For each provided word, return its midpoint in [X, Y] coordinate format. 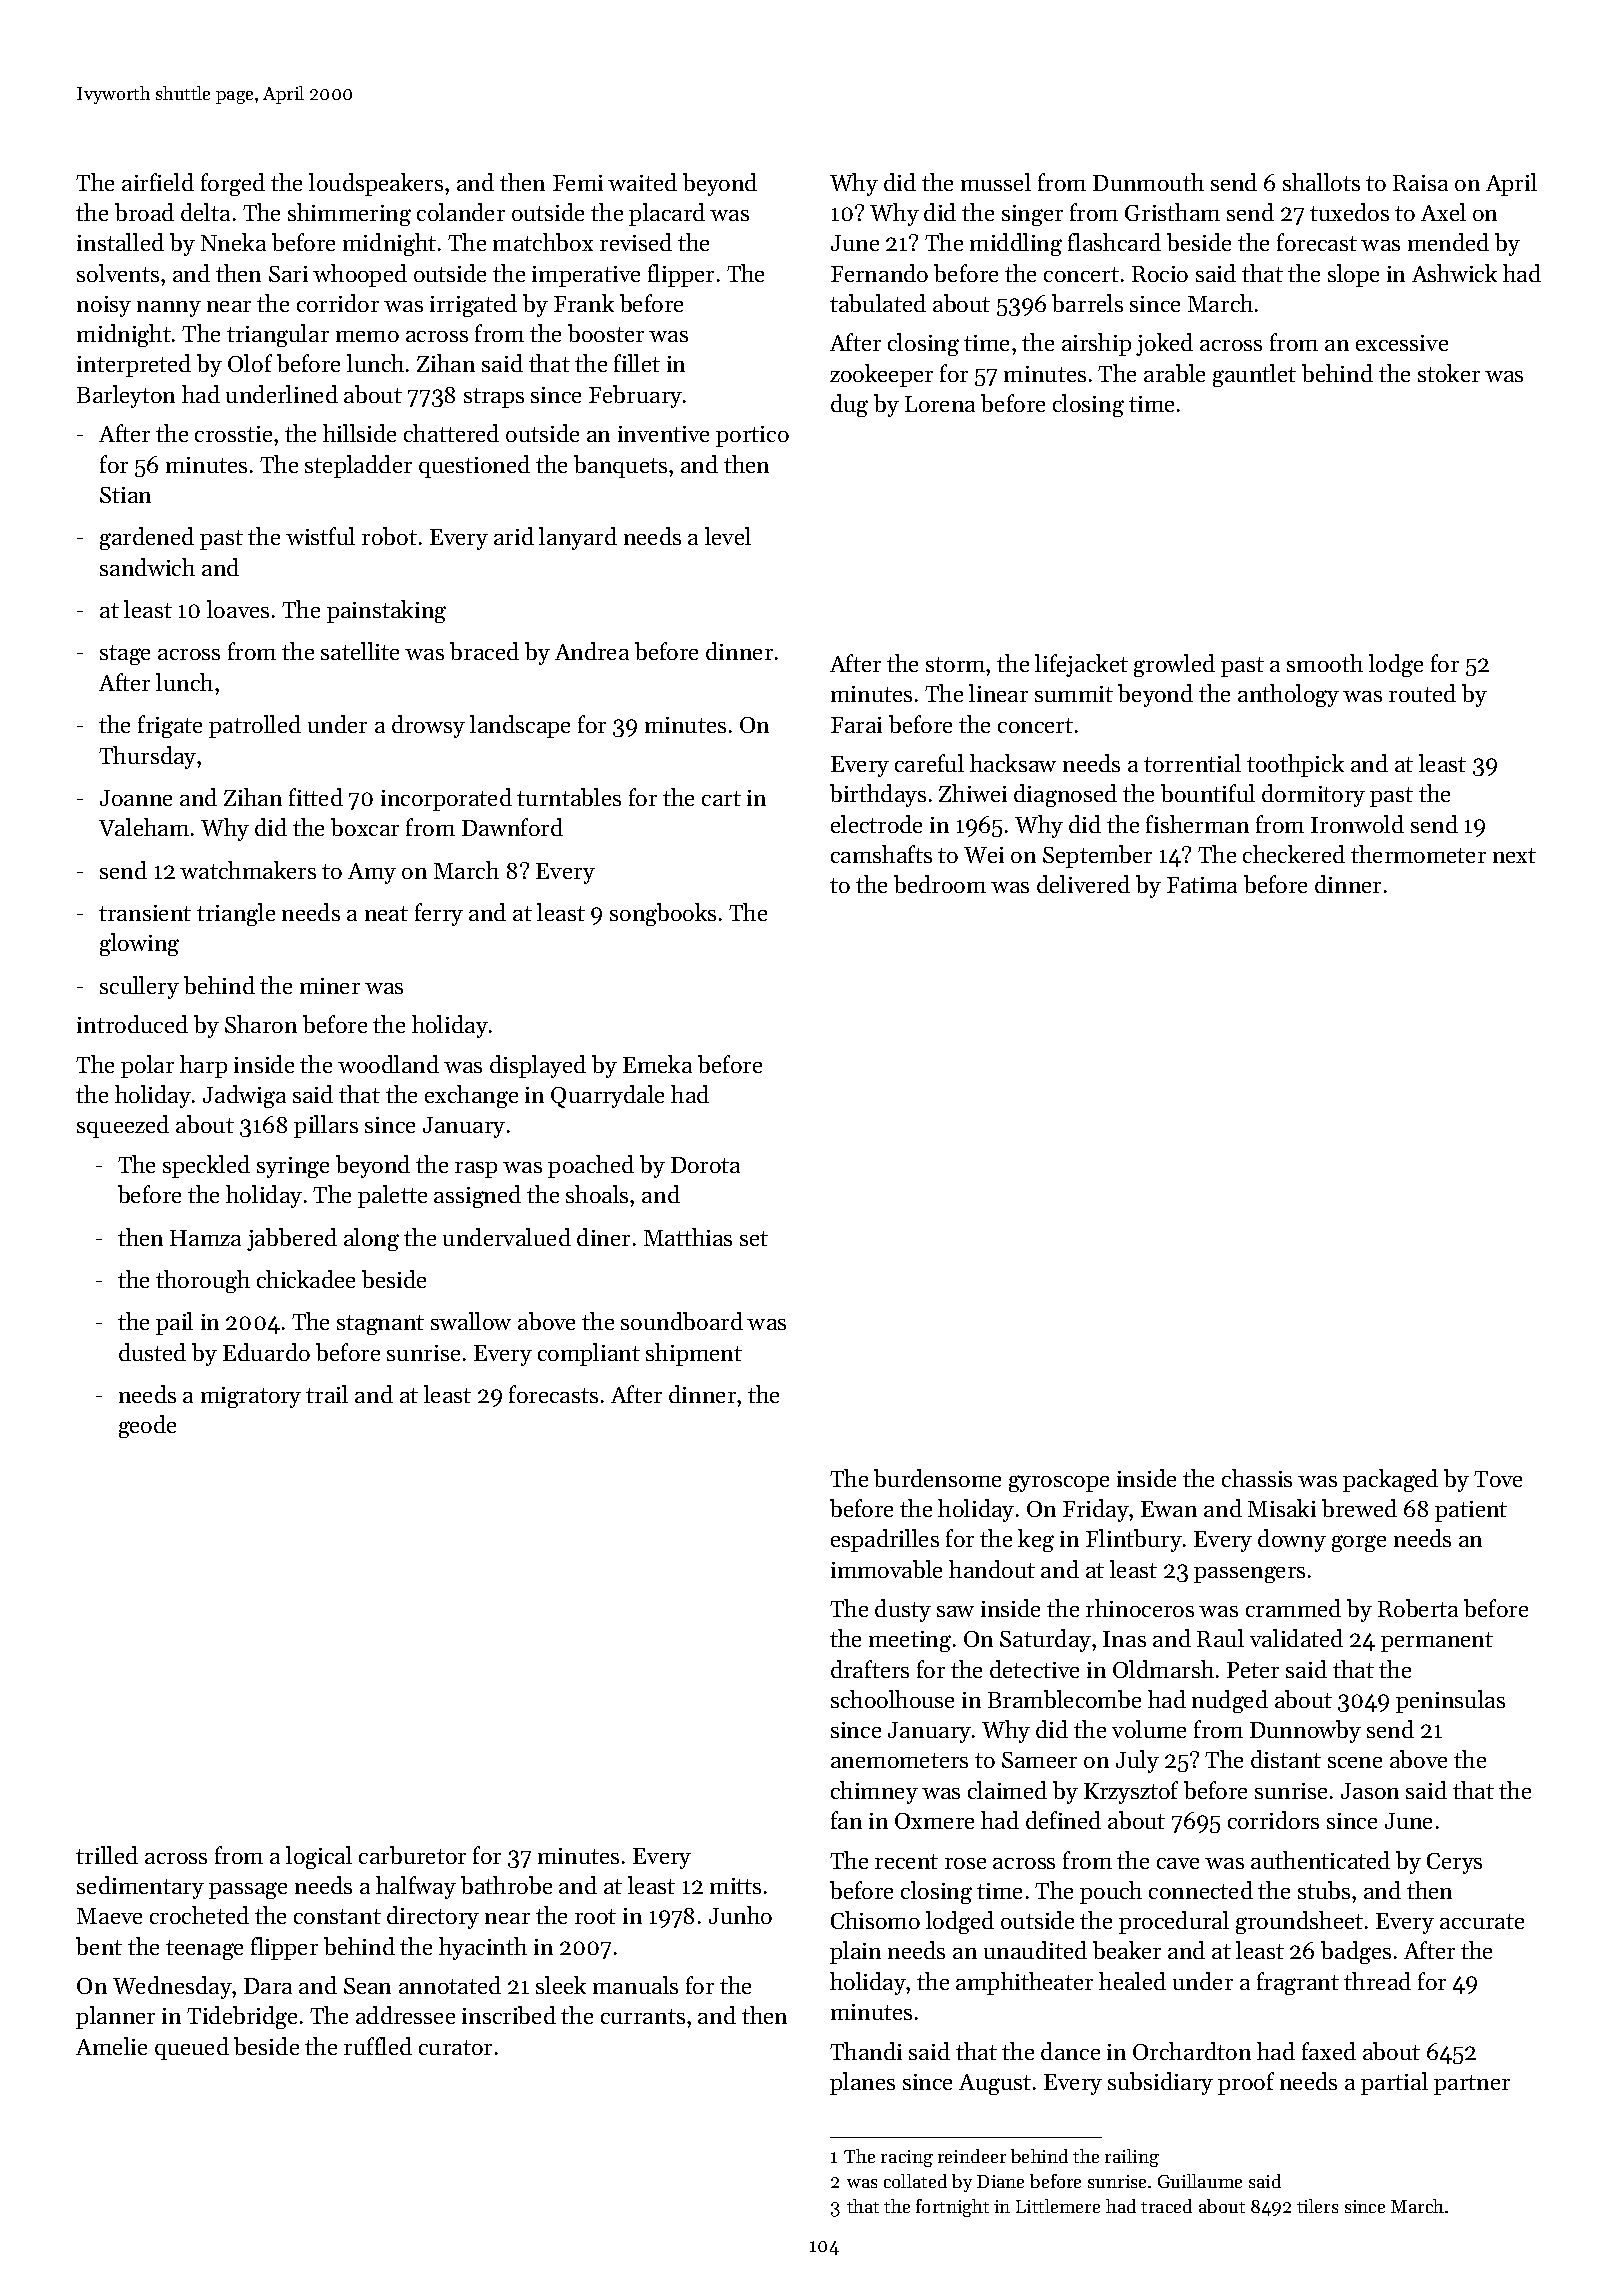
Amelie [111, 2046]
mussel [996, 182]
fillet [637, 363]
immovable [886, 1569]
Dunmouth [1148, 182]
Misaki [1282, 1508]
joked [1164, 344]
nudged [1230, 1701]
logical [319, 1857]
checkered [1294, 854]
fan [846, 1820]
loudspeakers [376, 184]
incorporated [446, 799]
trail [327, 1394]
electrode [876, 824]
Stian [125, 495]
